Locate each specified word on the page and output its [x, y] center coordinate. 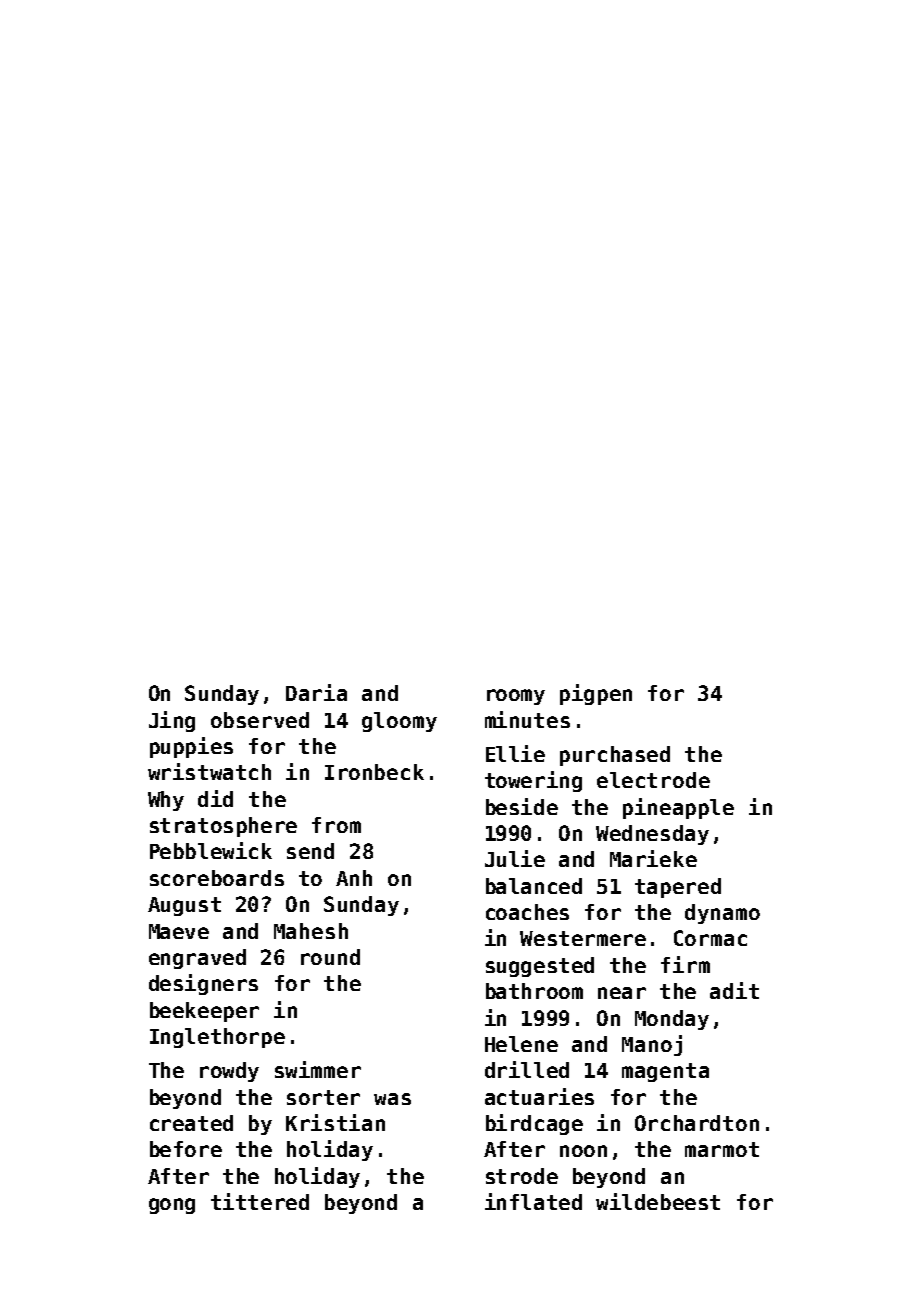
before [186, 1149]
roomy [516, 697]
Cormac [710, 938]
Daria [316, 692]
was [392, 1099]
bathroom [534, 991]
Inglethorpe [217, 1038]
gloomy [399, 722]
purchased [615, 756]
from [336, 825]
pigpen [596, 694]
